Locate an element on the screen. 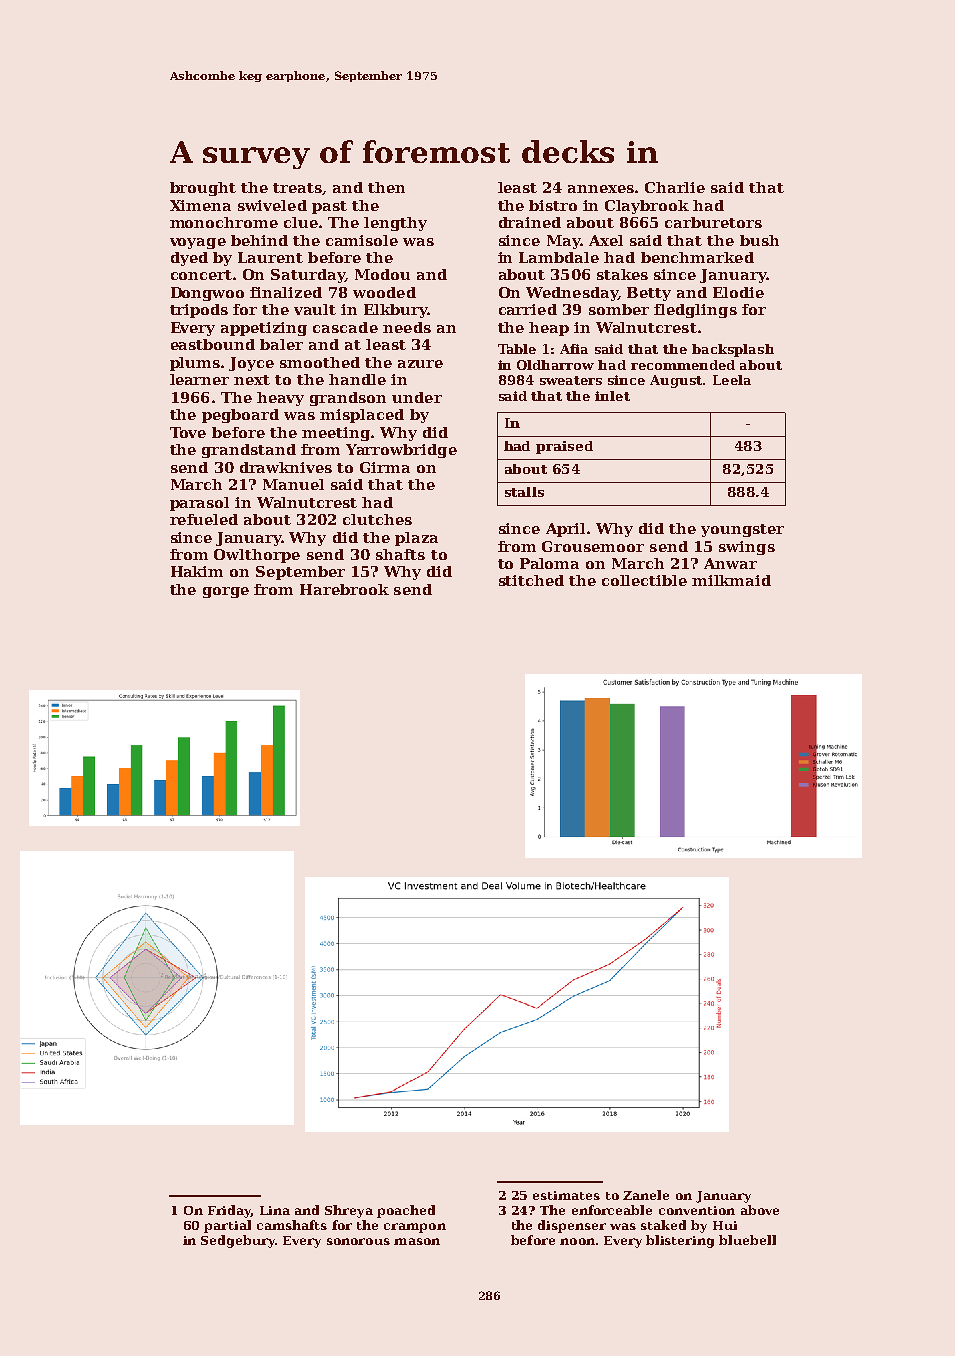  backsplash is located at coordinates (733, 350).
